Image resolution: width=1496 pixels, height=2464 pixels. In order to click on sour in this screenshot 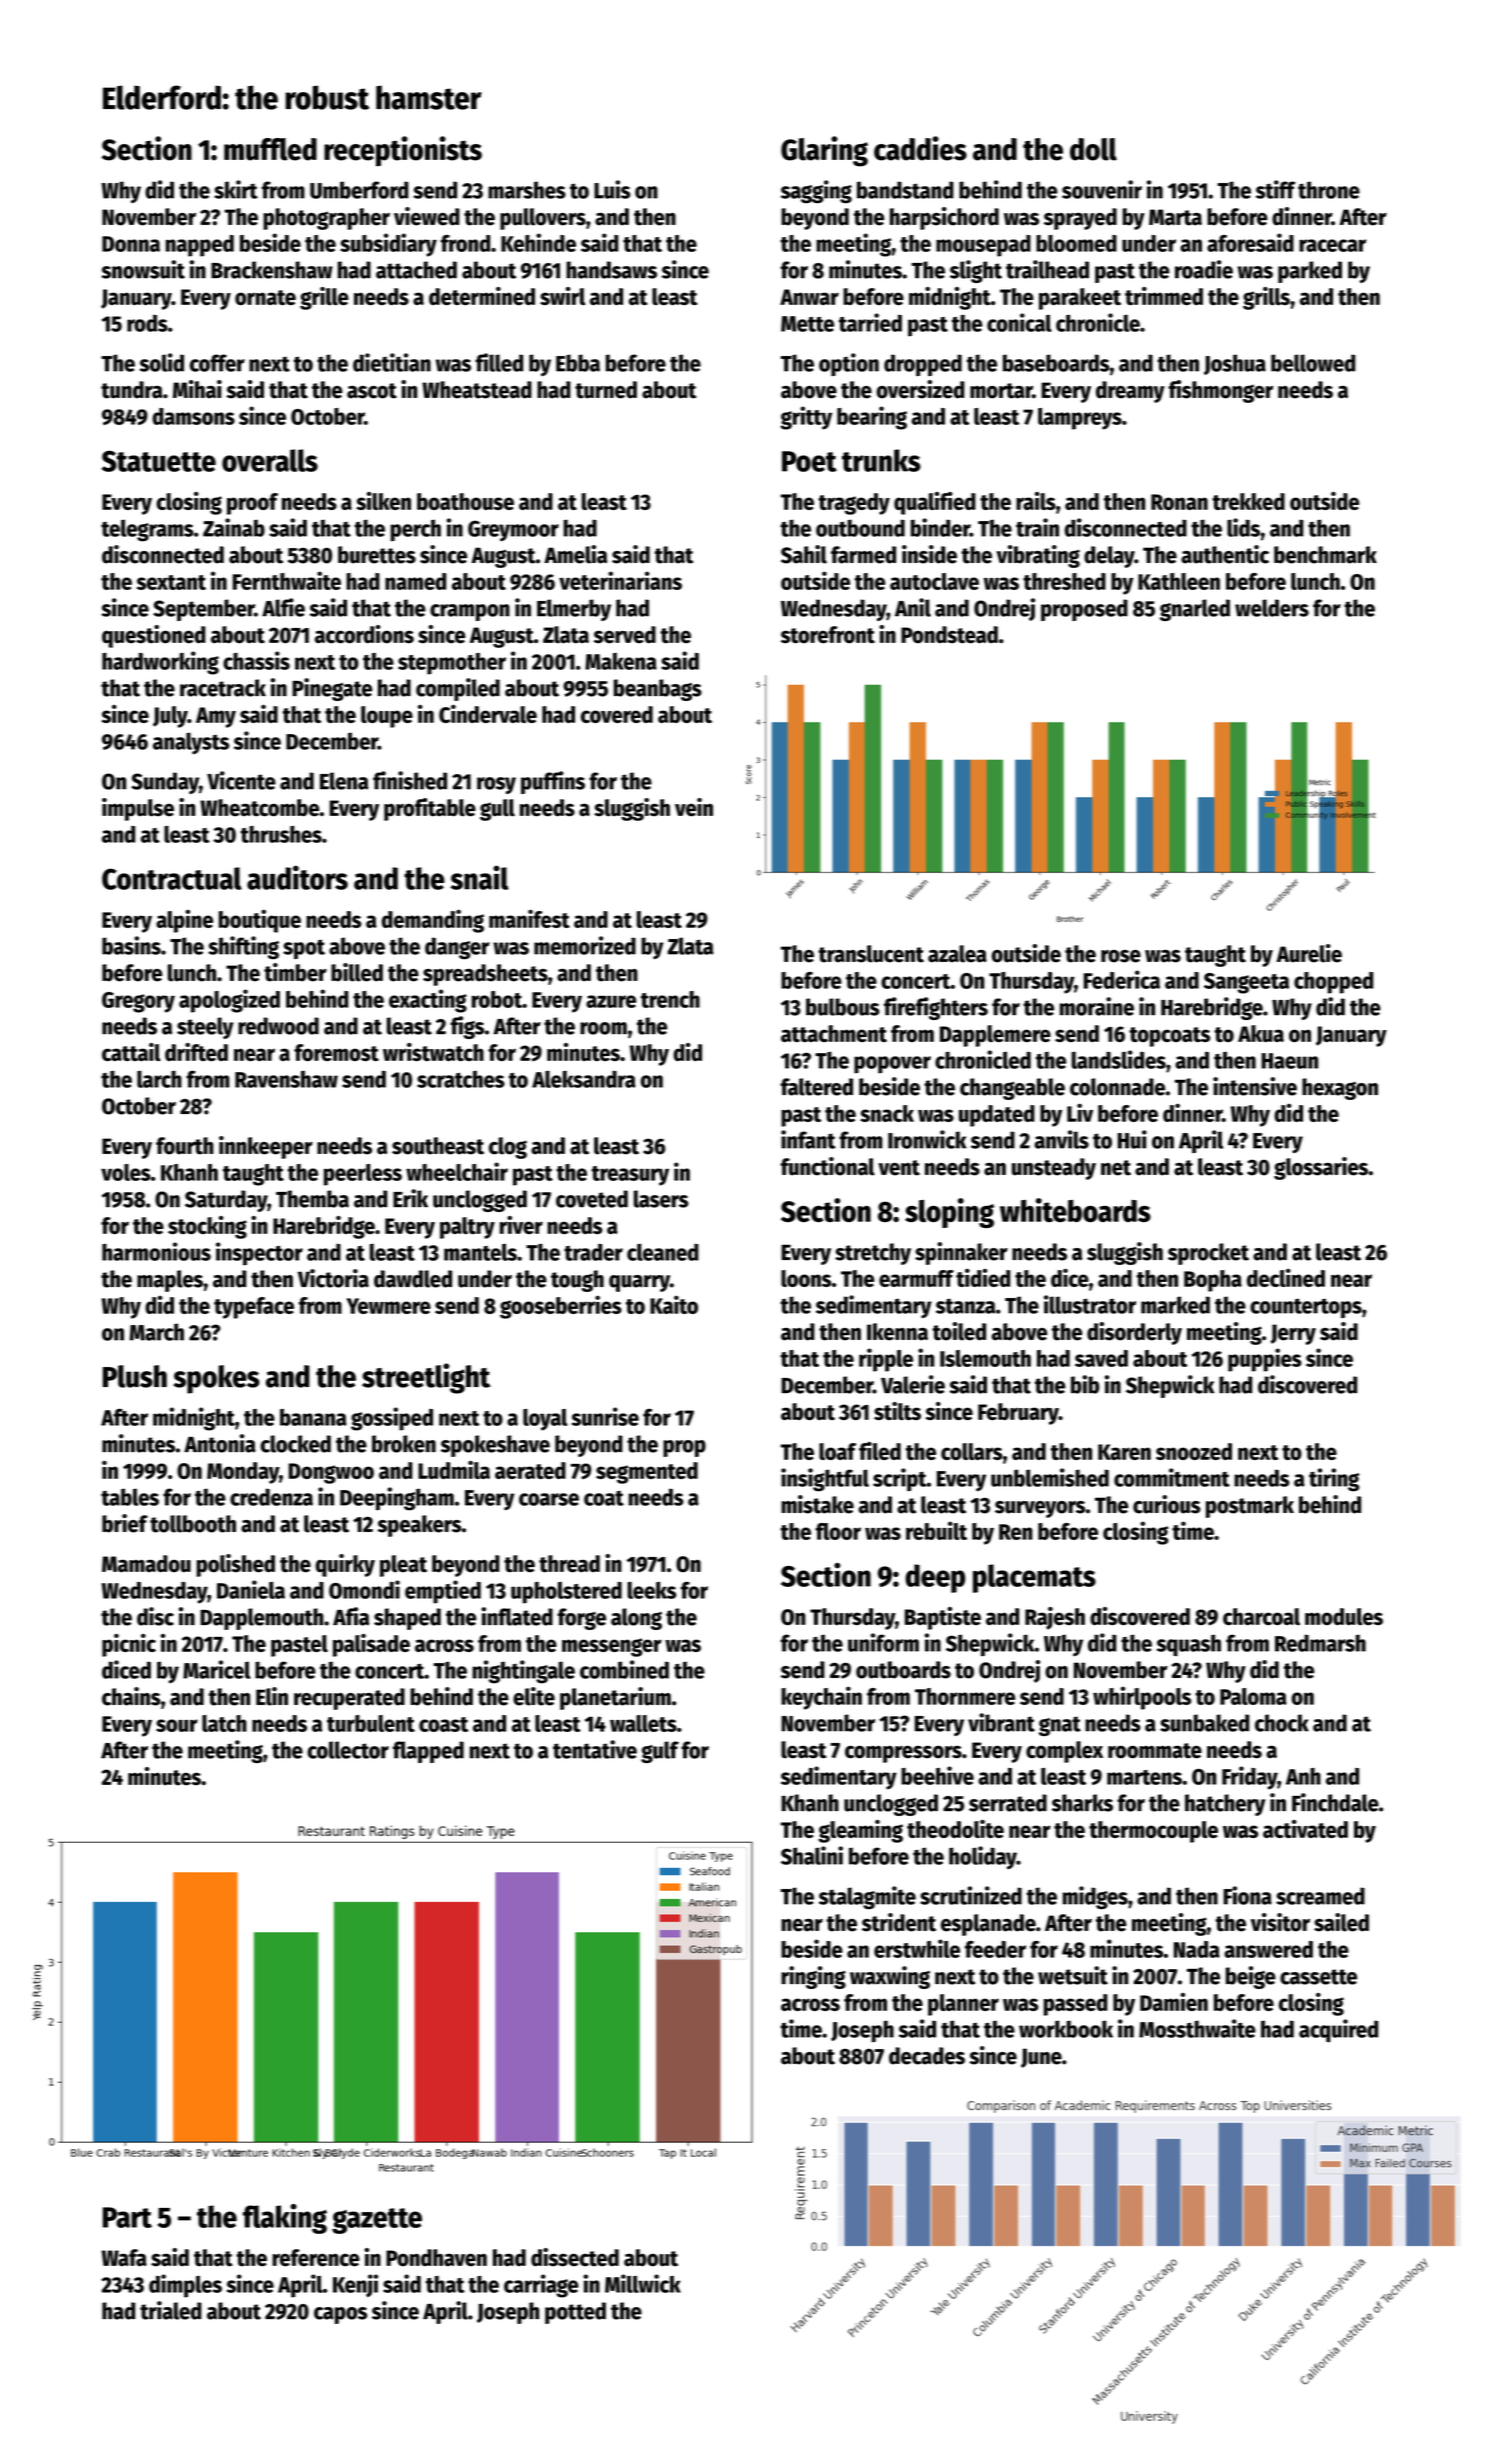, I will do `click(177, 1725)`.
